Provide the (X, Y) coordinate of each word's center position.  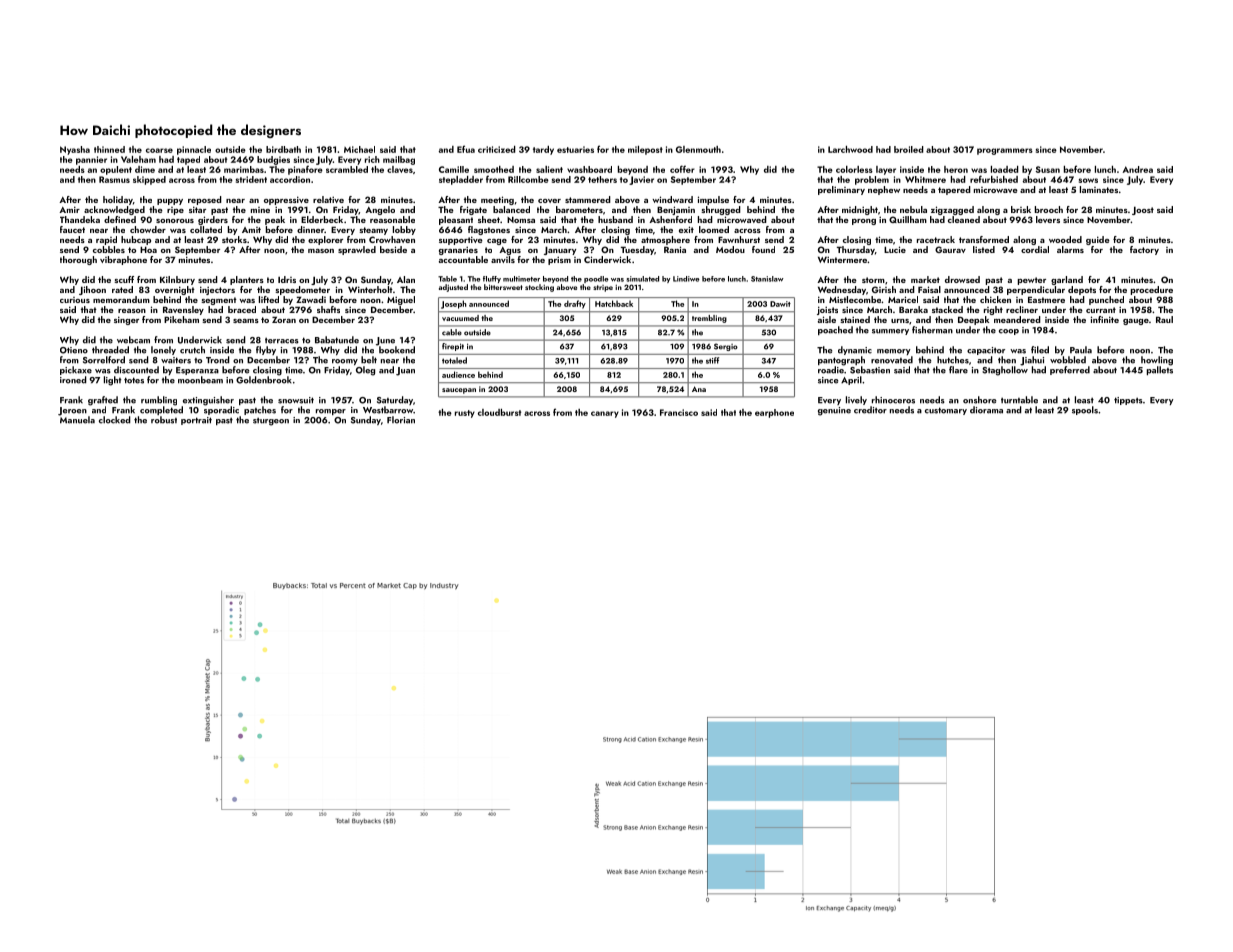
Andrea (1138, 169)
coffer (682, 169)
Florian (401, 420)
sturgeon (271, 422)
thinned (109, 149)
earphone (774, 413)
